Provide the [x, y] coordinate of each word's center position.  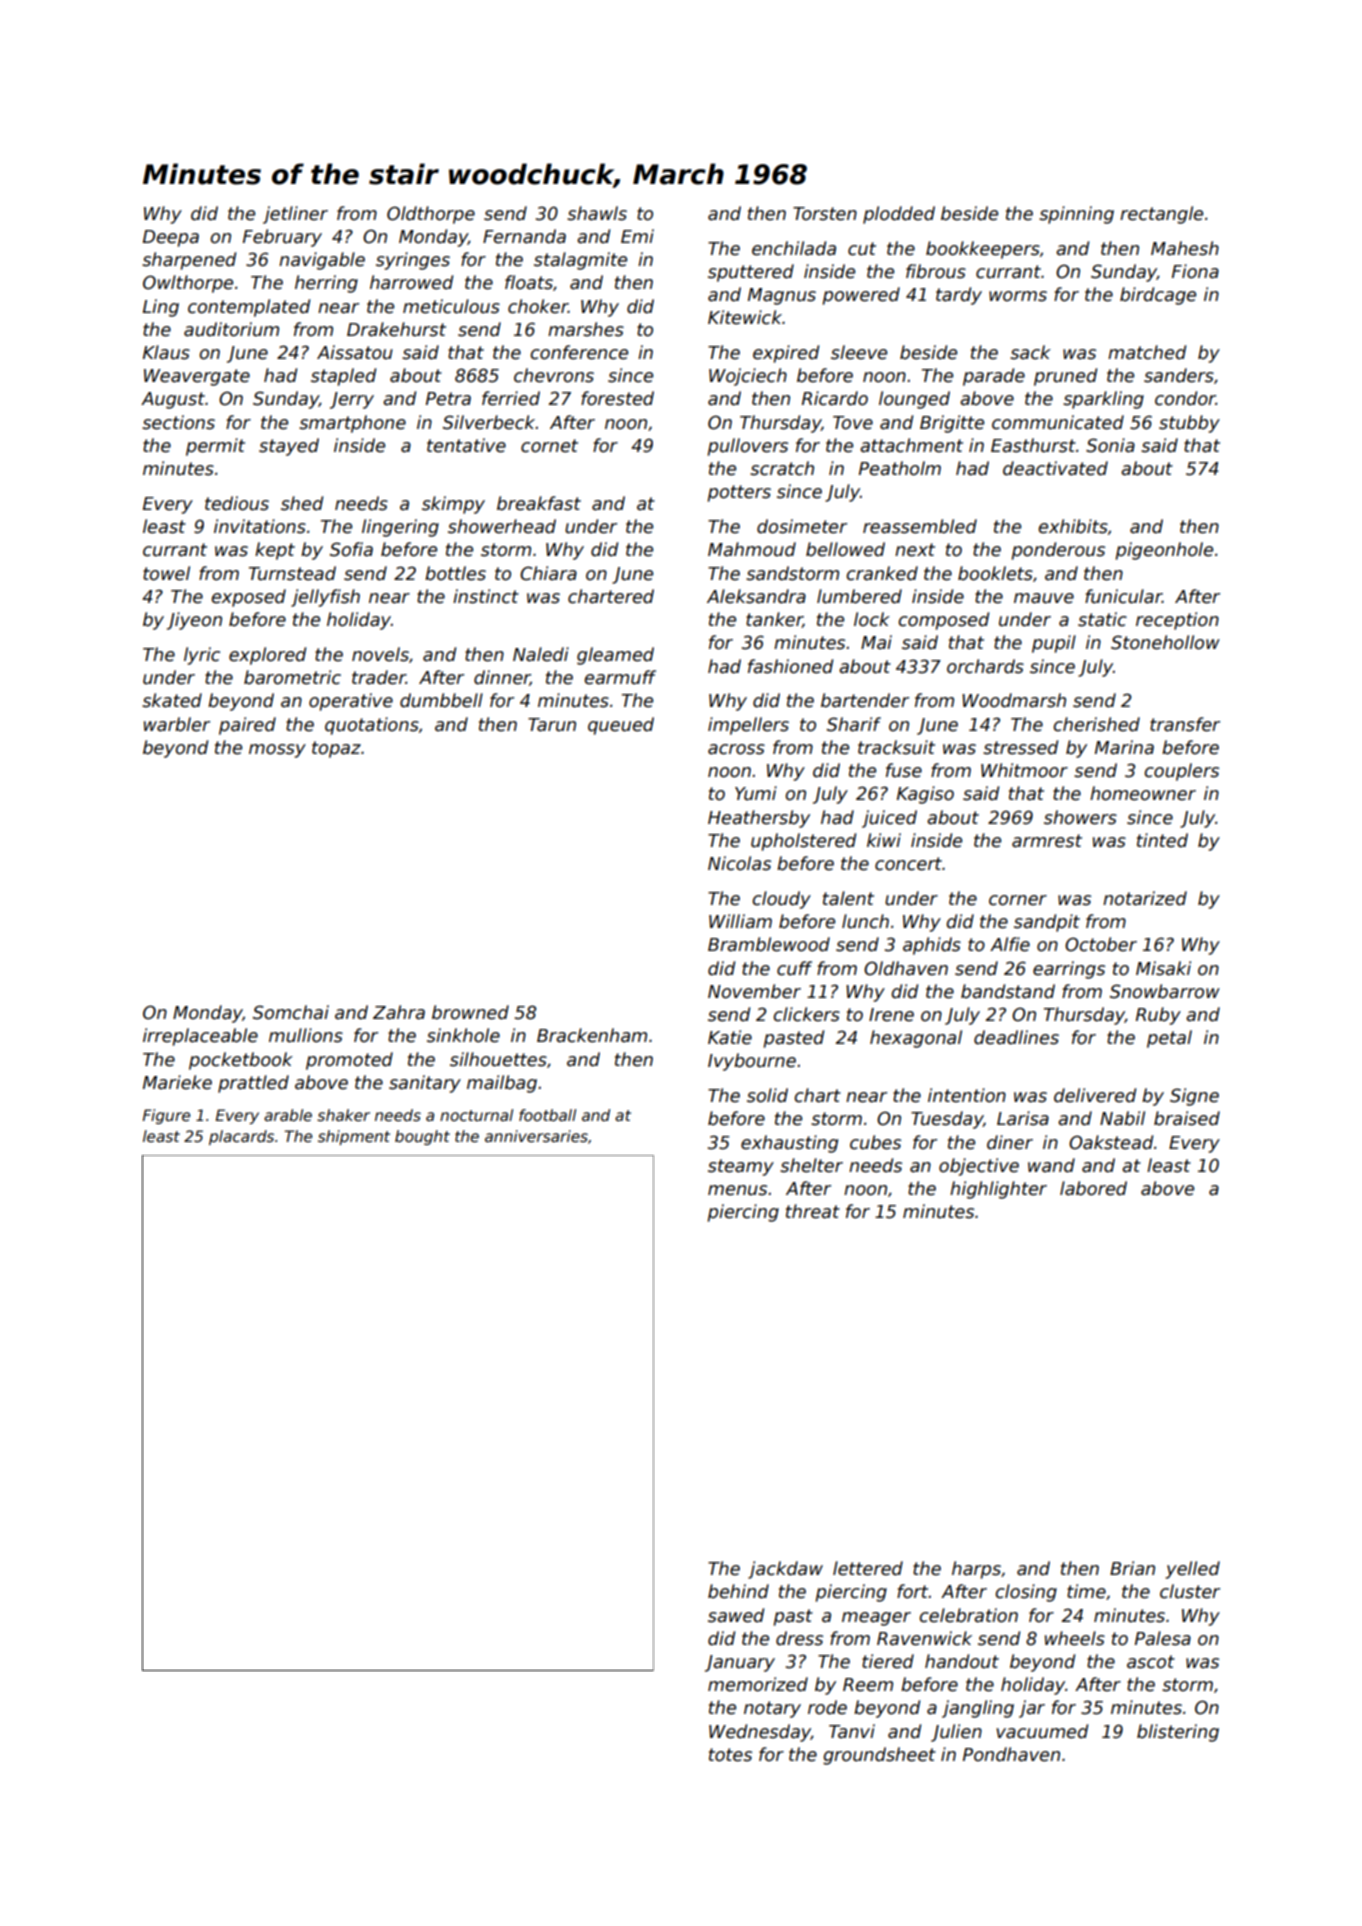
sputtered [751, 273]
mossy [277, 751]
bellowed [845, 549]
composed [943, 621]
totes [730, 1755]
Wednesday [760, 1733]
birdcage [1158, 296]
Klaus [166, 352]
